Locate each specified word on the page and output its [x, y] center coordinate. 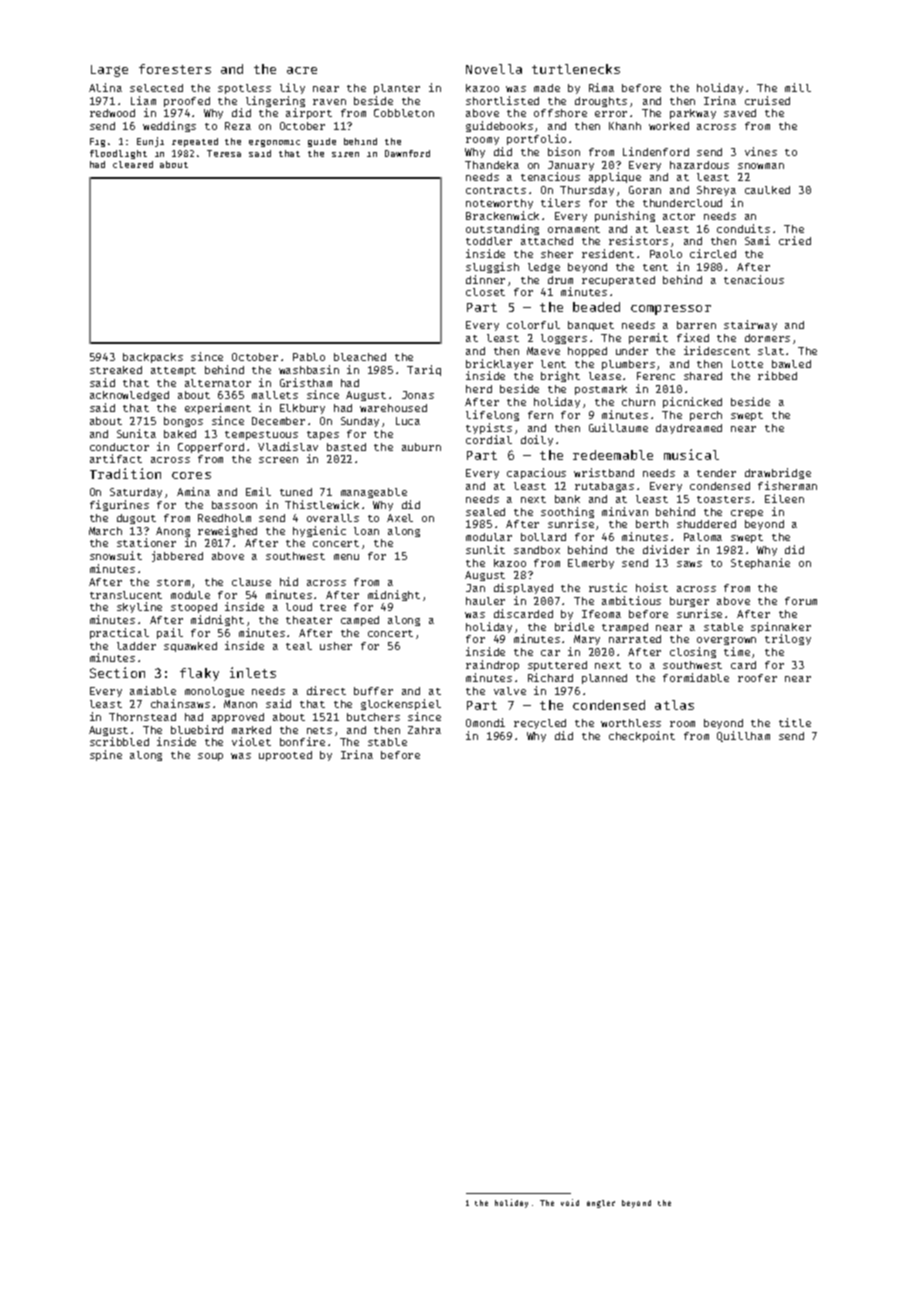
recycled [540, 724]
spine [106, 755]
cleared [133, 164]
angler [601, 1204]
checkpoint [642, 736]
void [570, 1202]
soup [210, 757]
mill [798, 87]
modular [489, 537]
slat [771, 351]
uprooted [285, 756]
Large [109, 71]
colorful [533, 325]
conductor [119, 447]
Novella [494, 69]
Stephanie [760, 563]
